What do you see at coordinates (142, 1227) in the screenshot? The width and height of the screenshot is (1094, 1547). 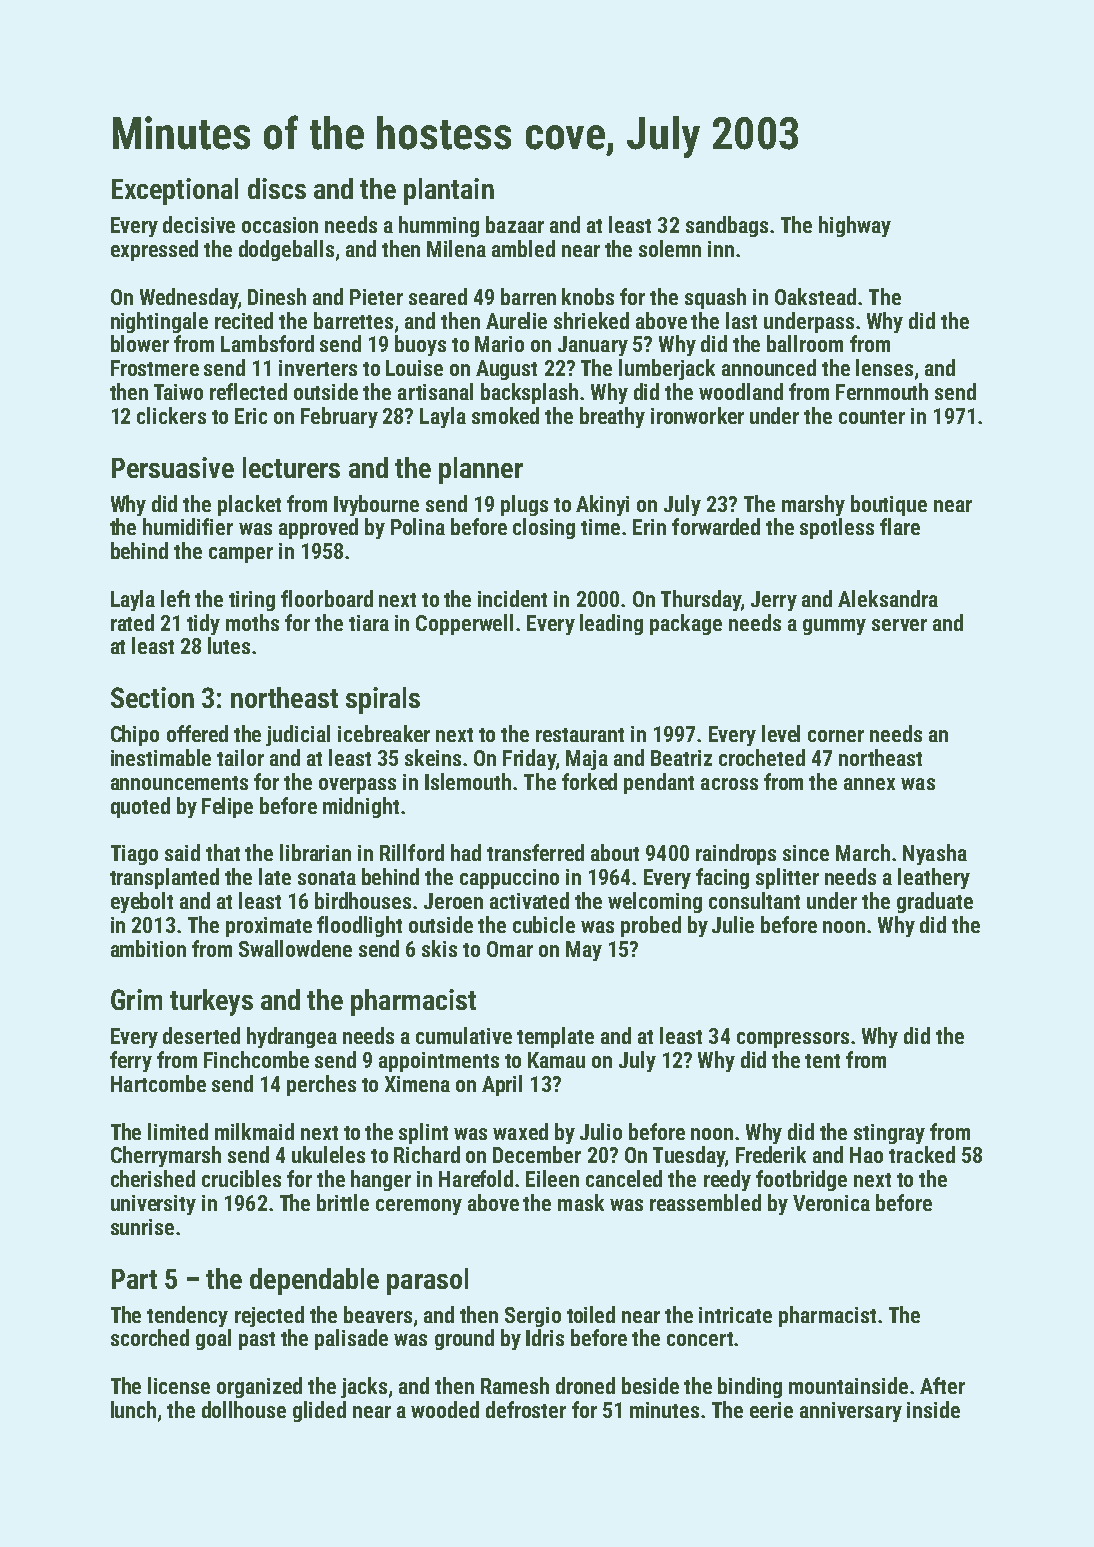 I see `sunrise` at bounding box center [142, 1227].
